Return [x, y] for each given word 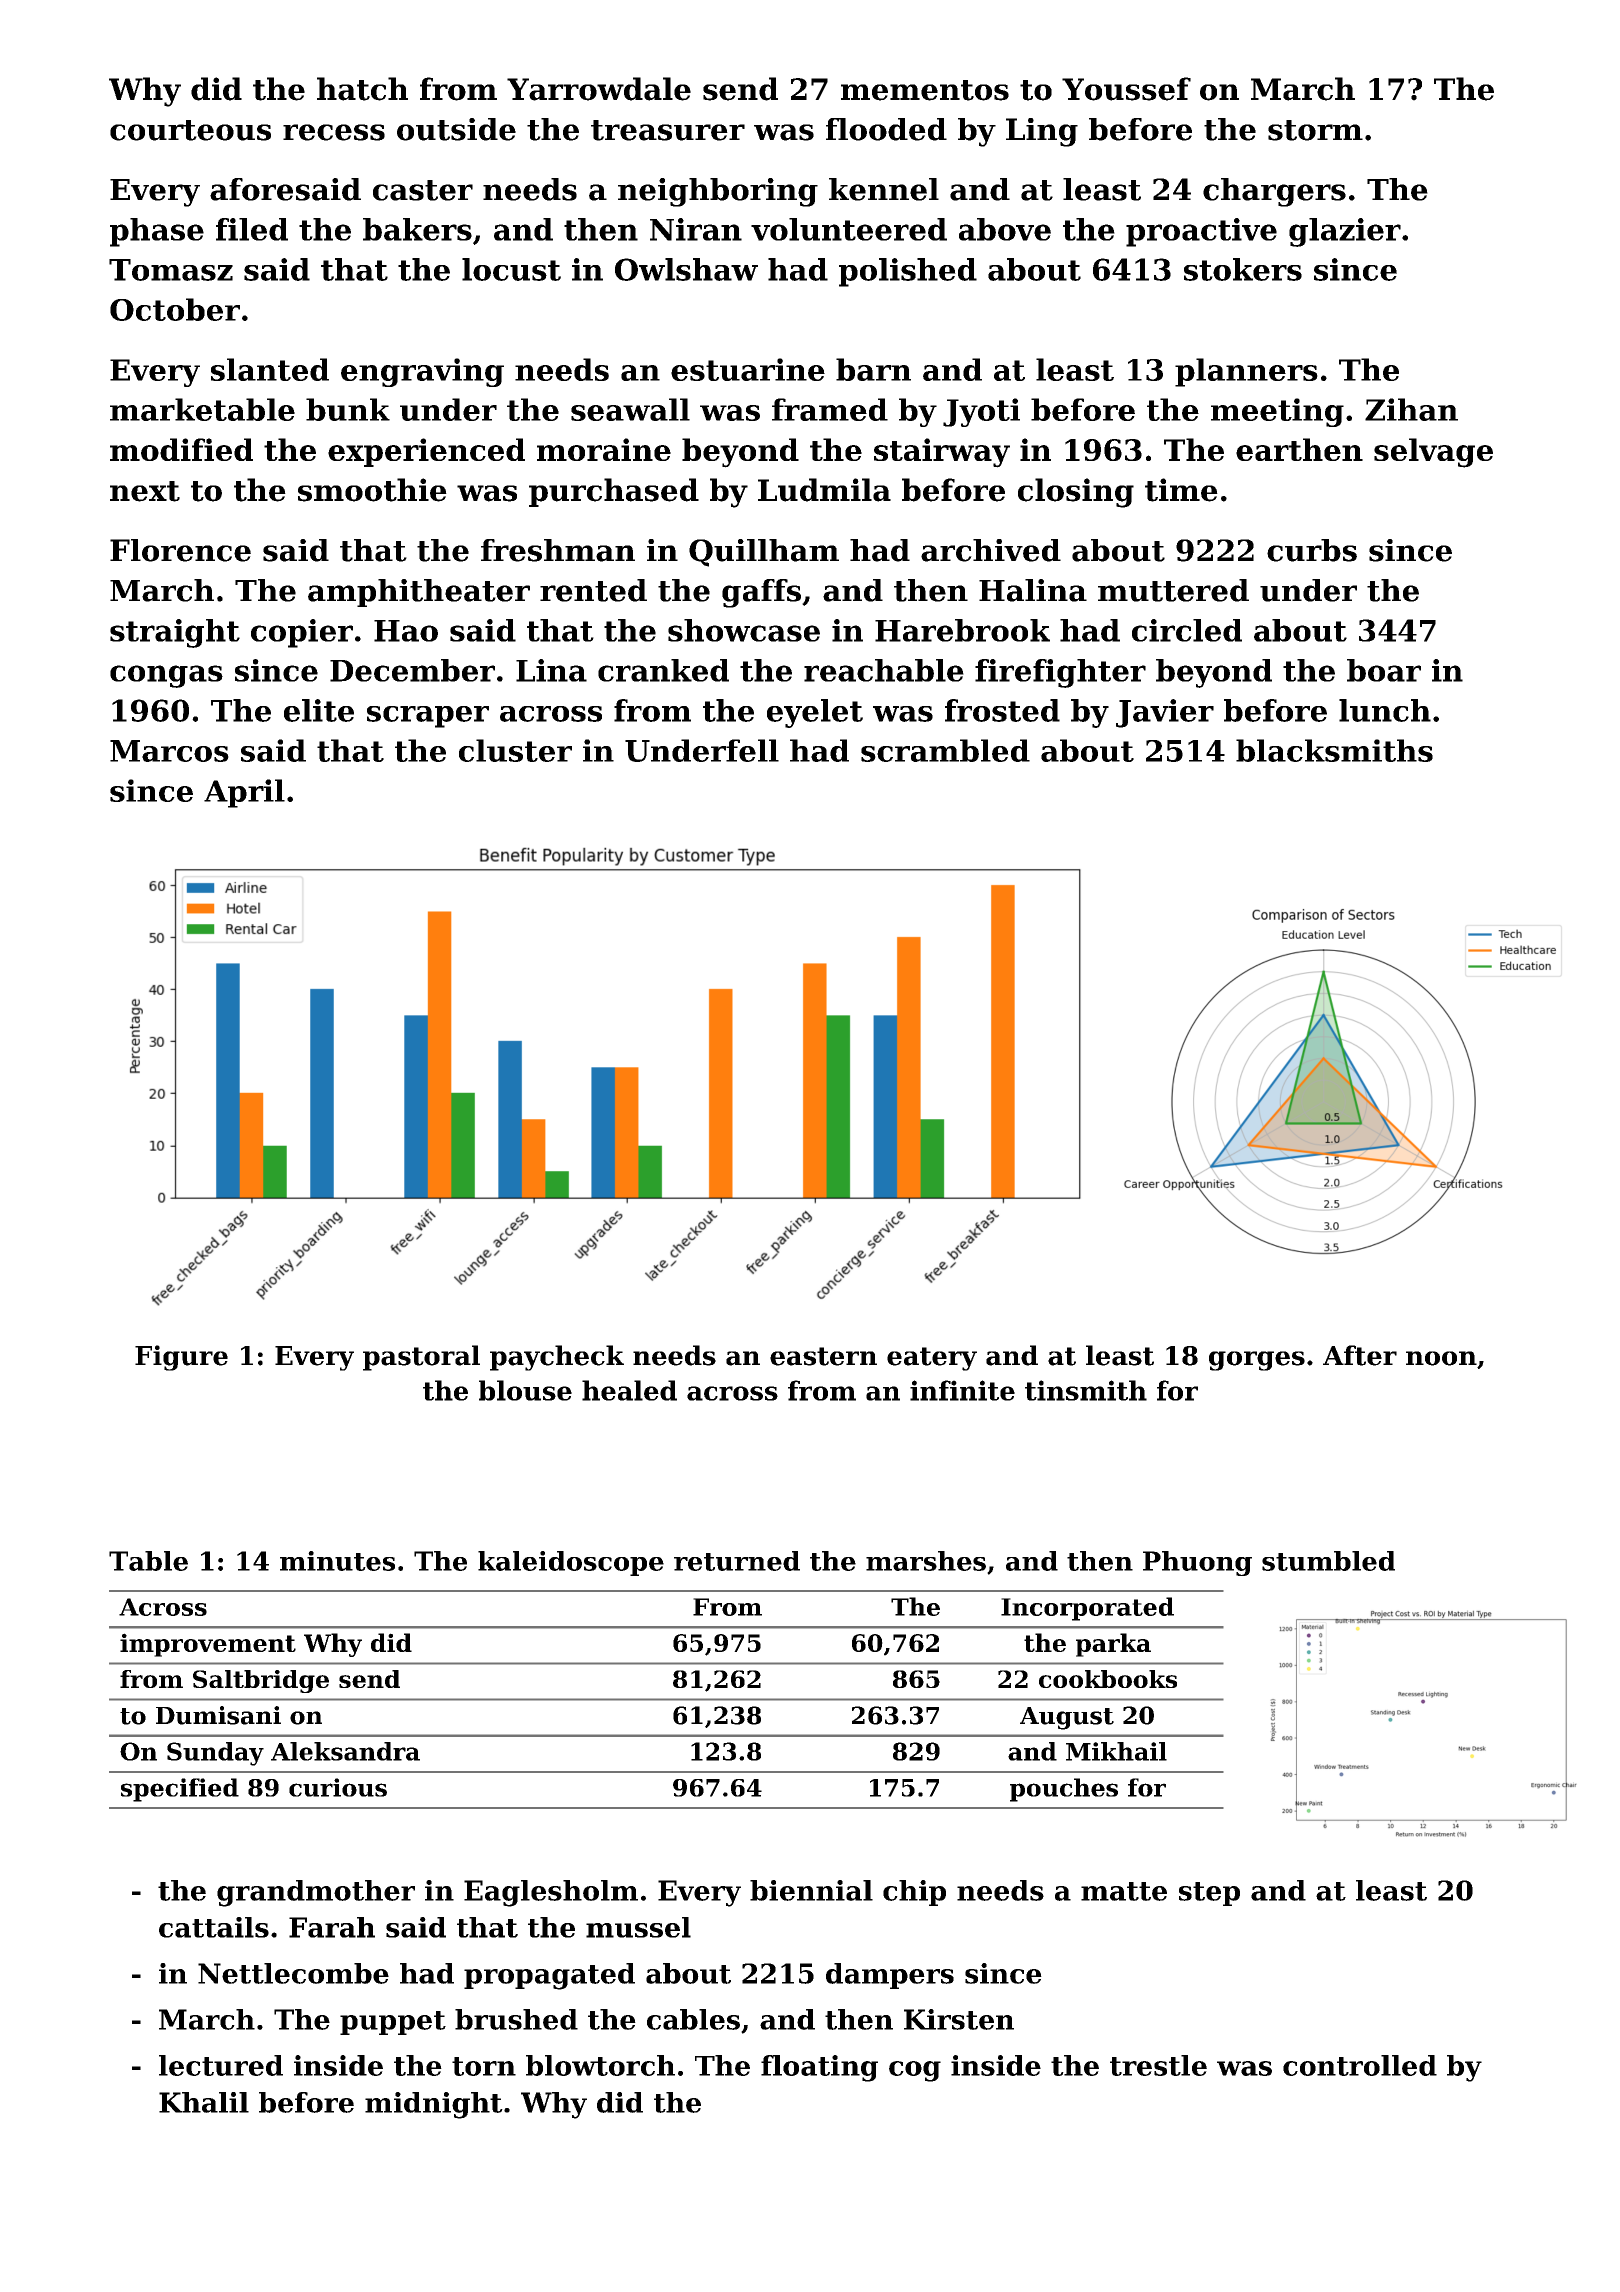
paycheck [557, 1358]
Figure [181, 1358]
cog [915, 2071]
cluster [515, 750]
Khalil [204, 2102]
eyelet [815, 713]
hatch [362, 89]
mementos [925, 90]
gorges [1257, 1361]
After [1360, 1355]
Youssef [1126, 89]
